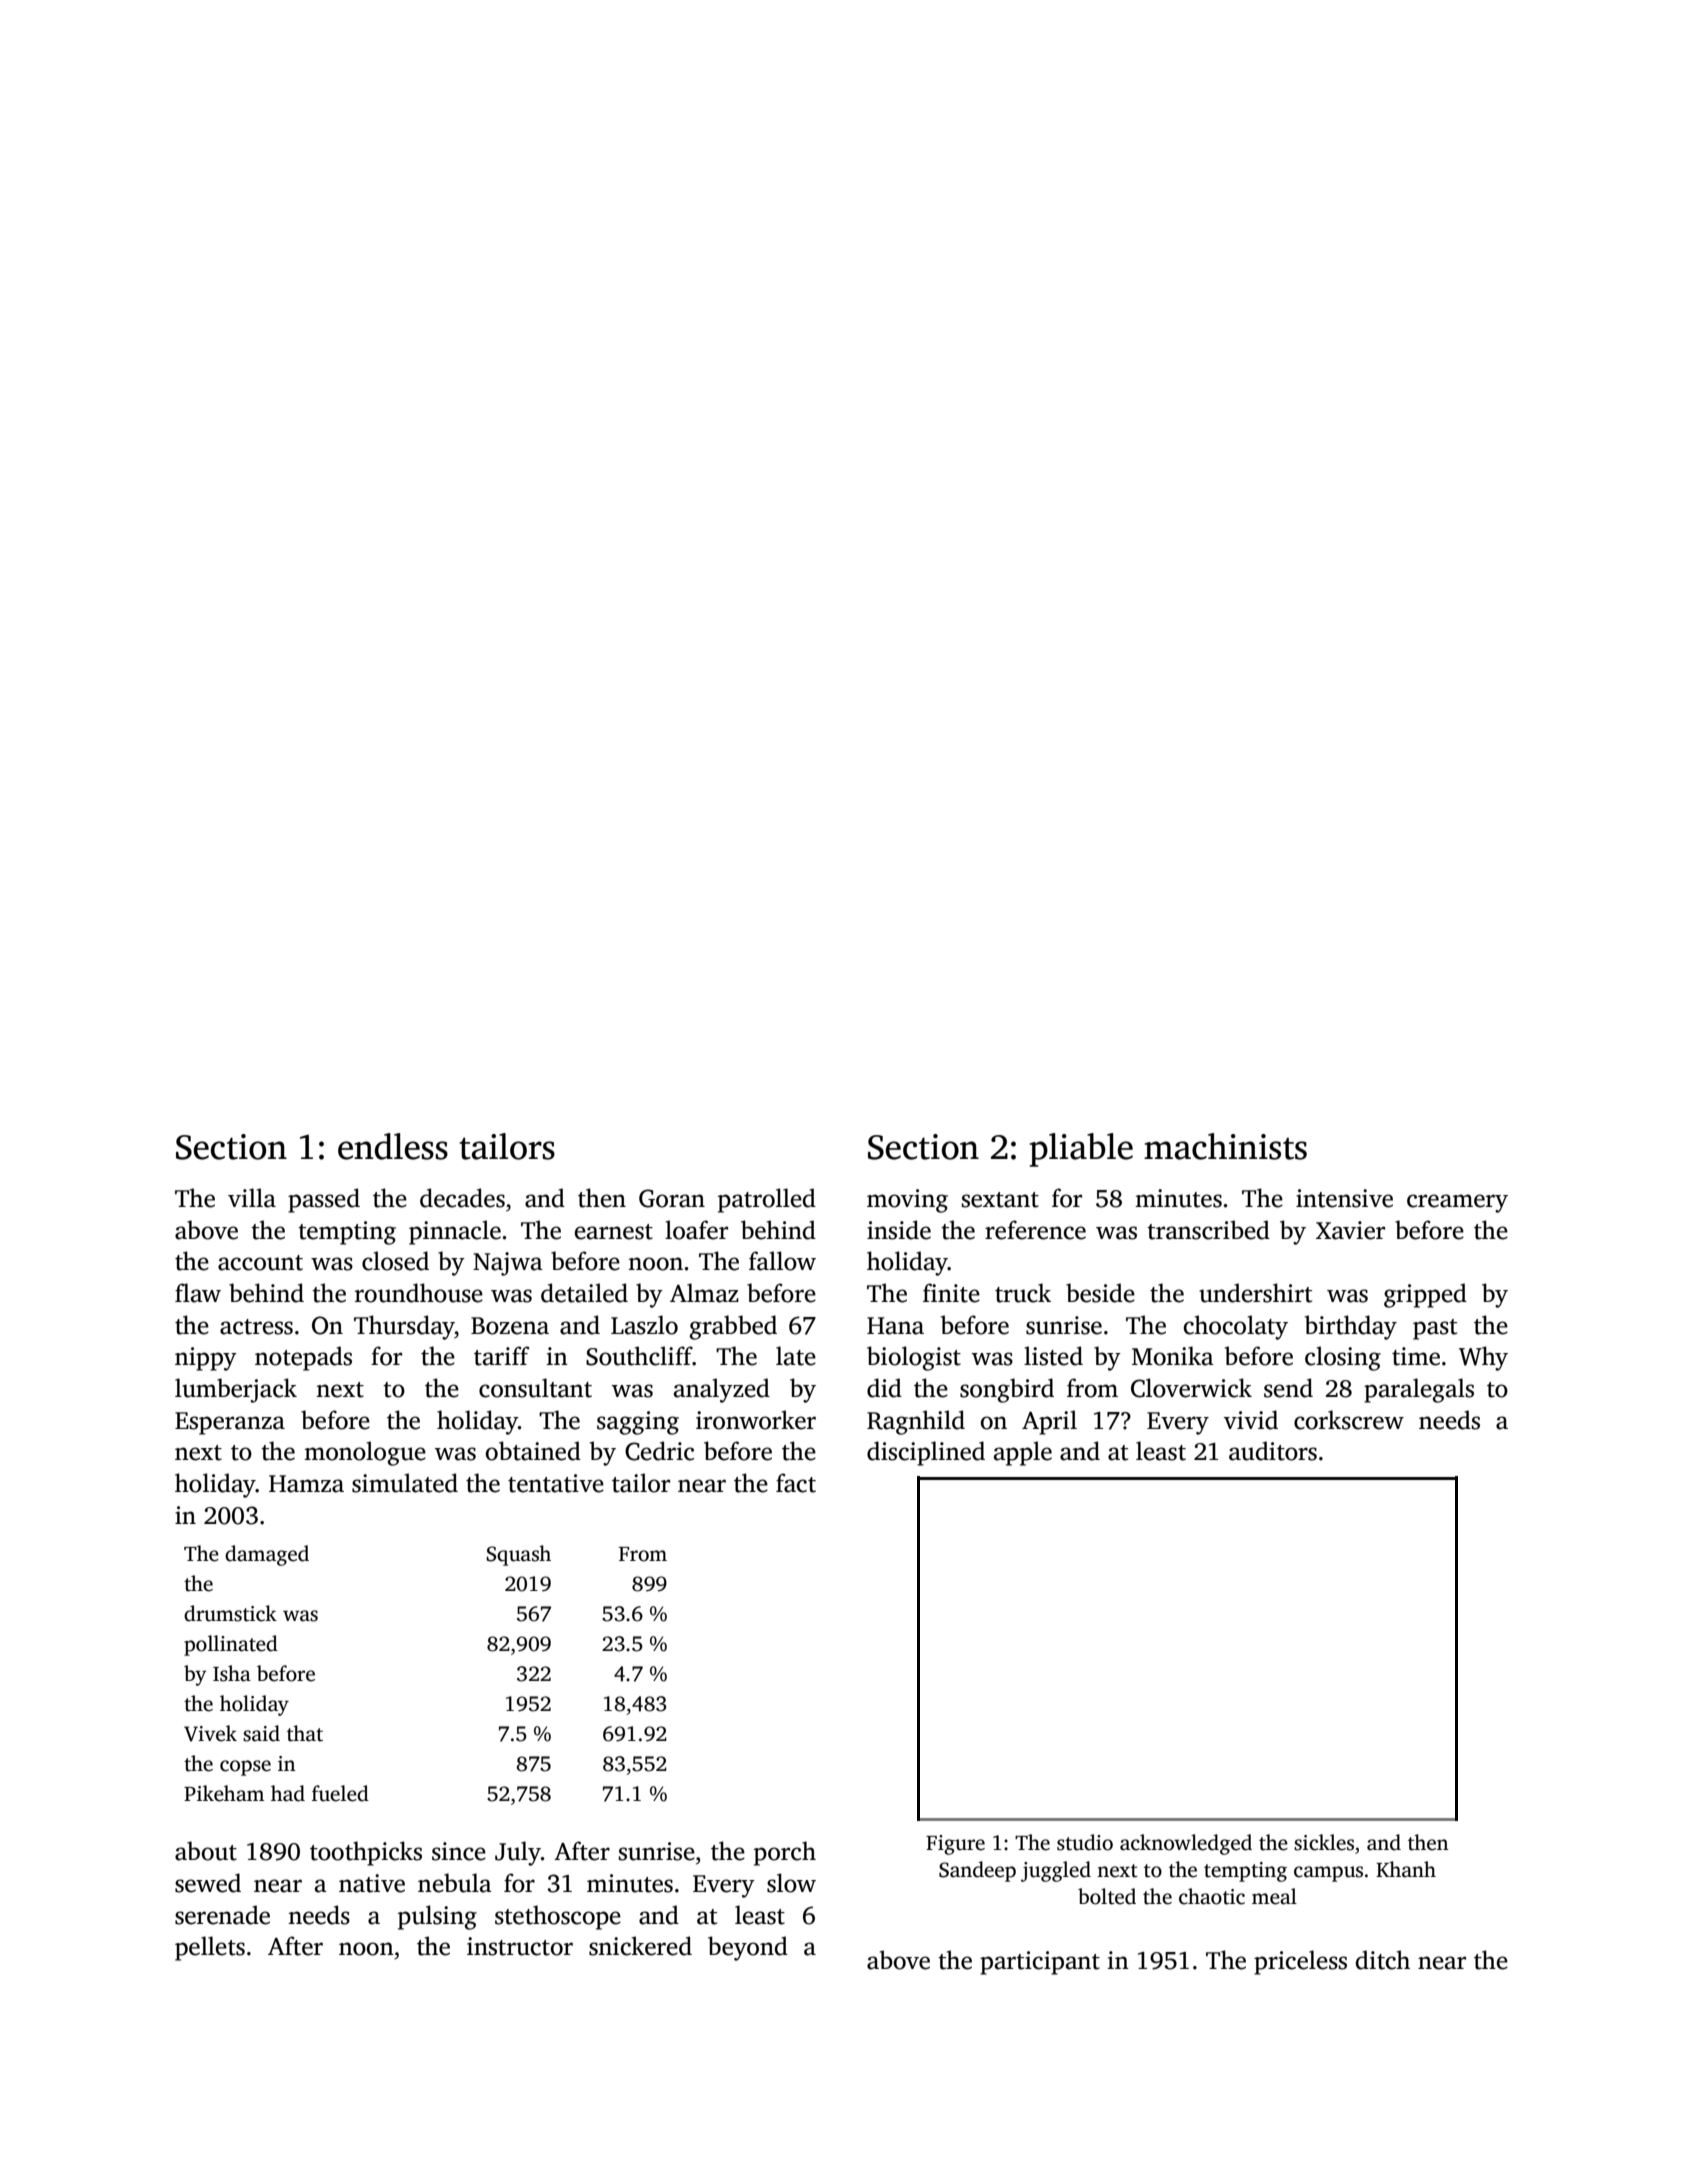 This screenshot has height=2178, width=1683. What do you see at coordinates (1225, 1146) in the screenshot?
I see `machinists` at bounding box center [1225, 1146].
